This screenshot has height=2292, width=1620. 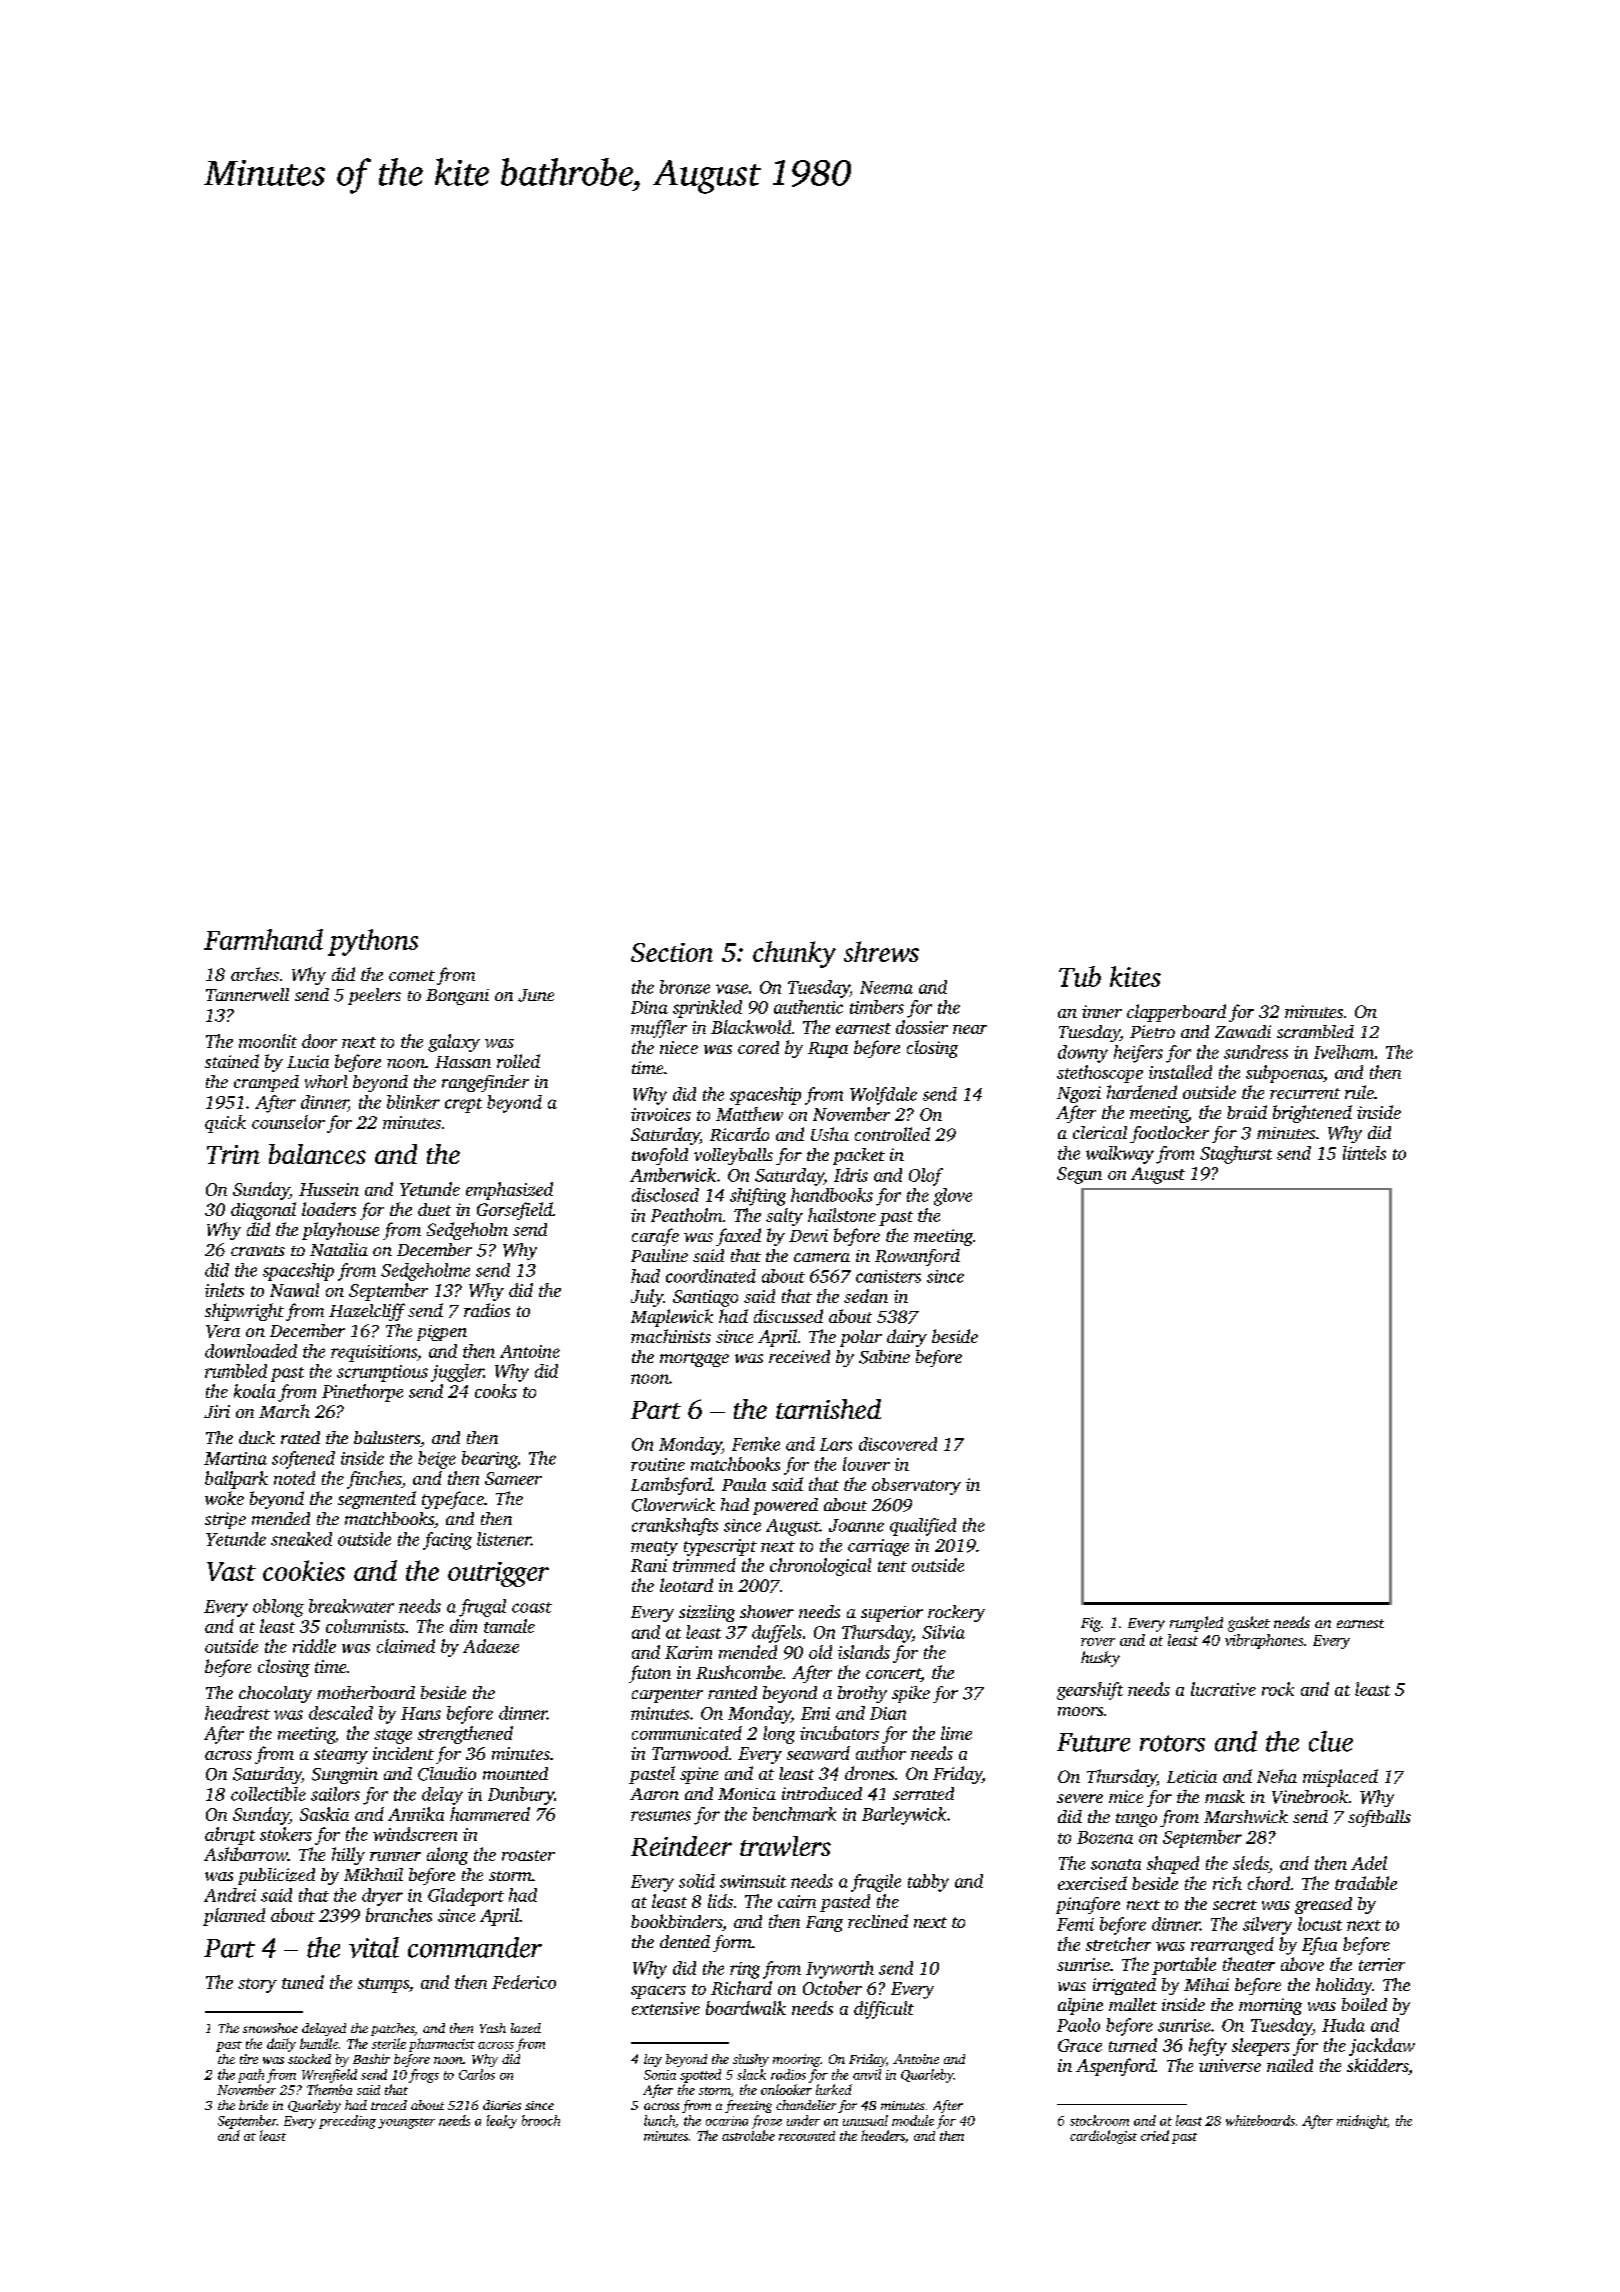 What do you see at coordinates (1223, 1689) in the screenshot?
I see `lucrative` at bounding box center [1223, 1689].
